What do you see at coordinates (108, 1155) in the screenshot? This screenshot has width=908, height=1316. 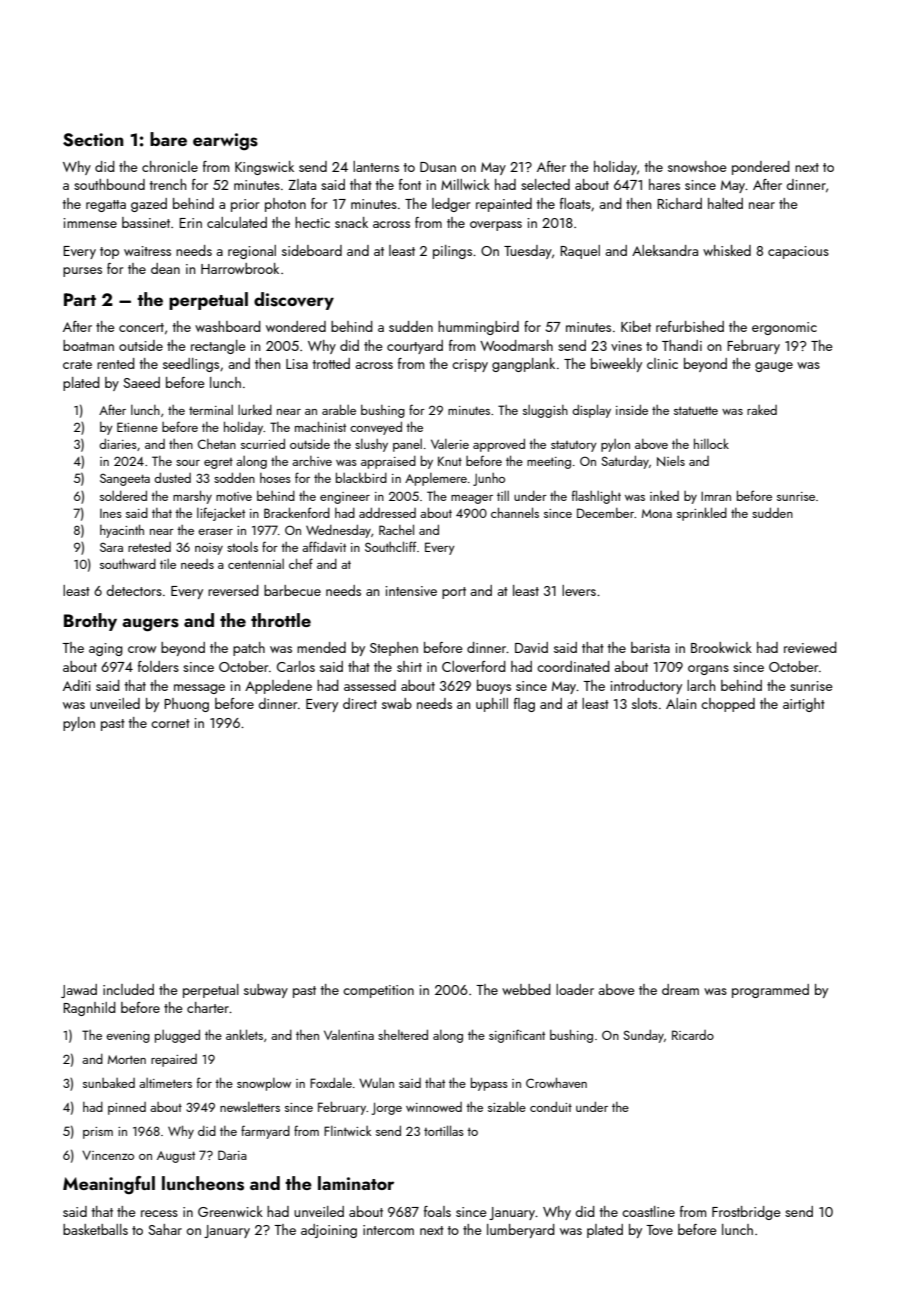 I see `Vincenzo` at bounding box center [108, 1155].
